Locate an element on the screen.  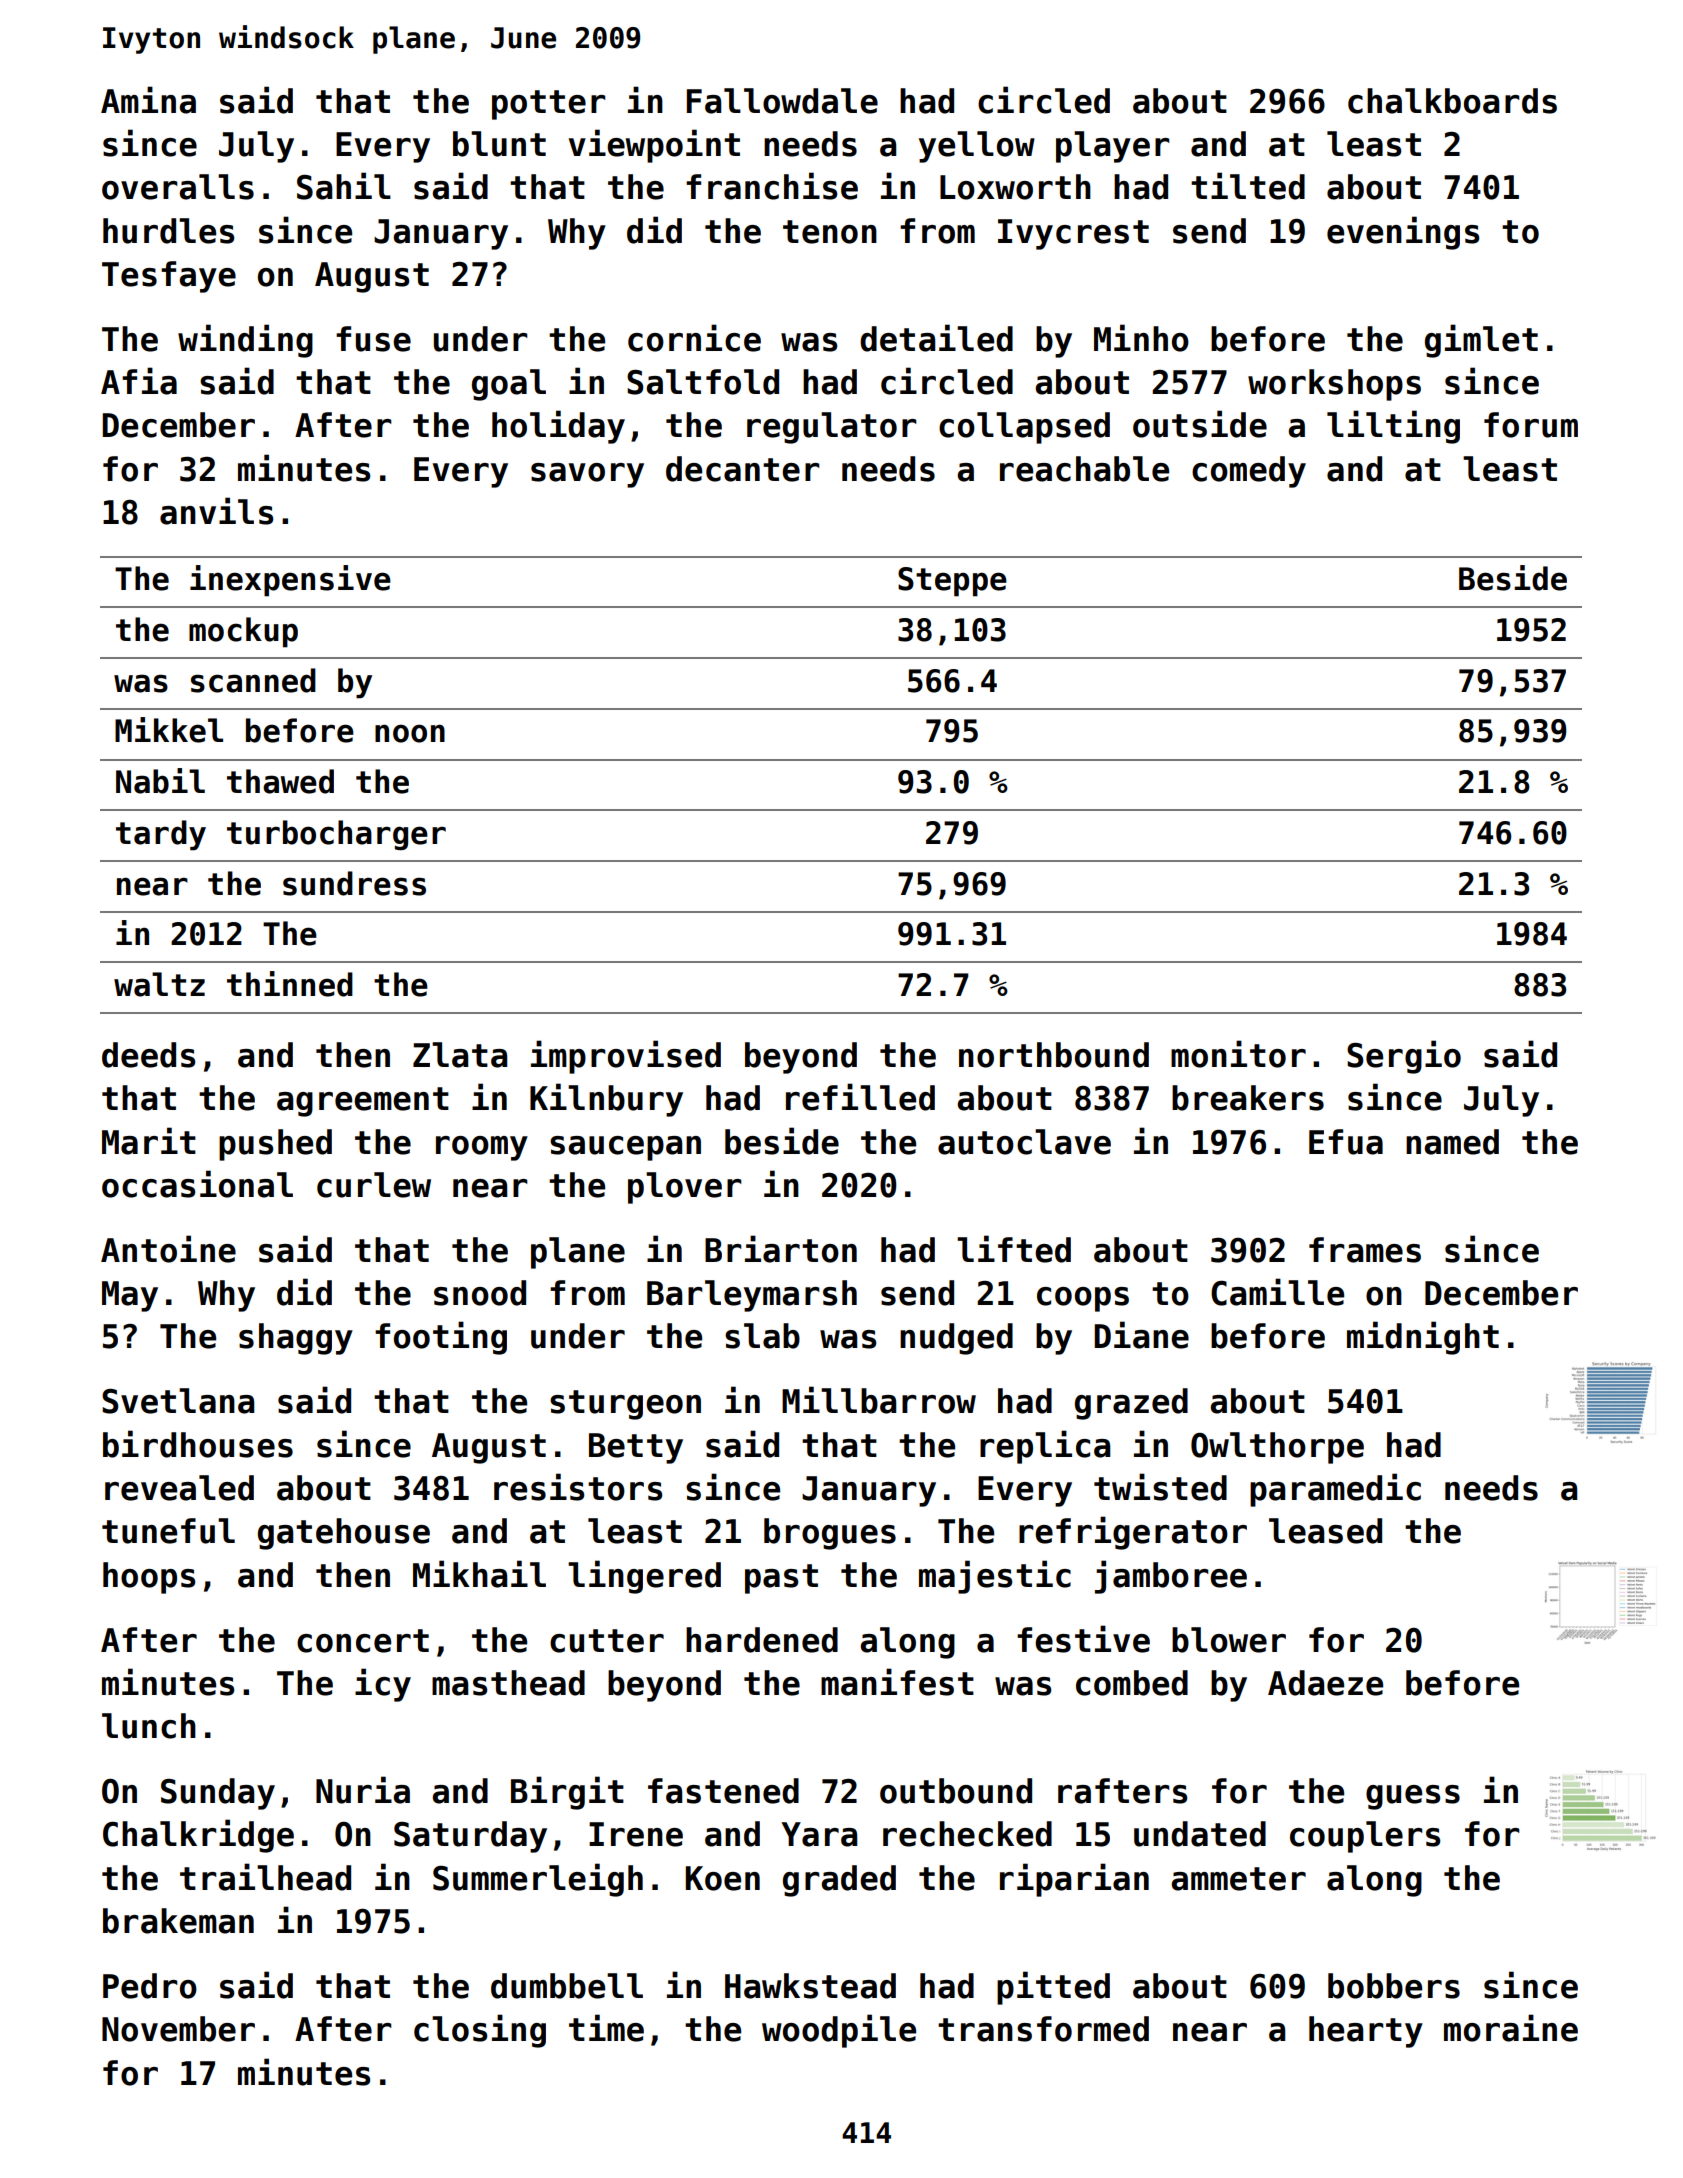
hardened is located at coordinates (762, 1640).
